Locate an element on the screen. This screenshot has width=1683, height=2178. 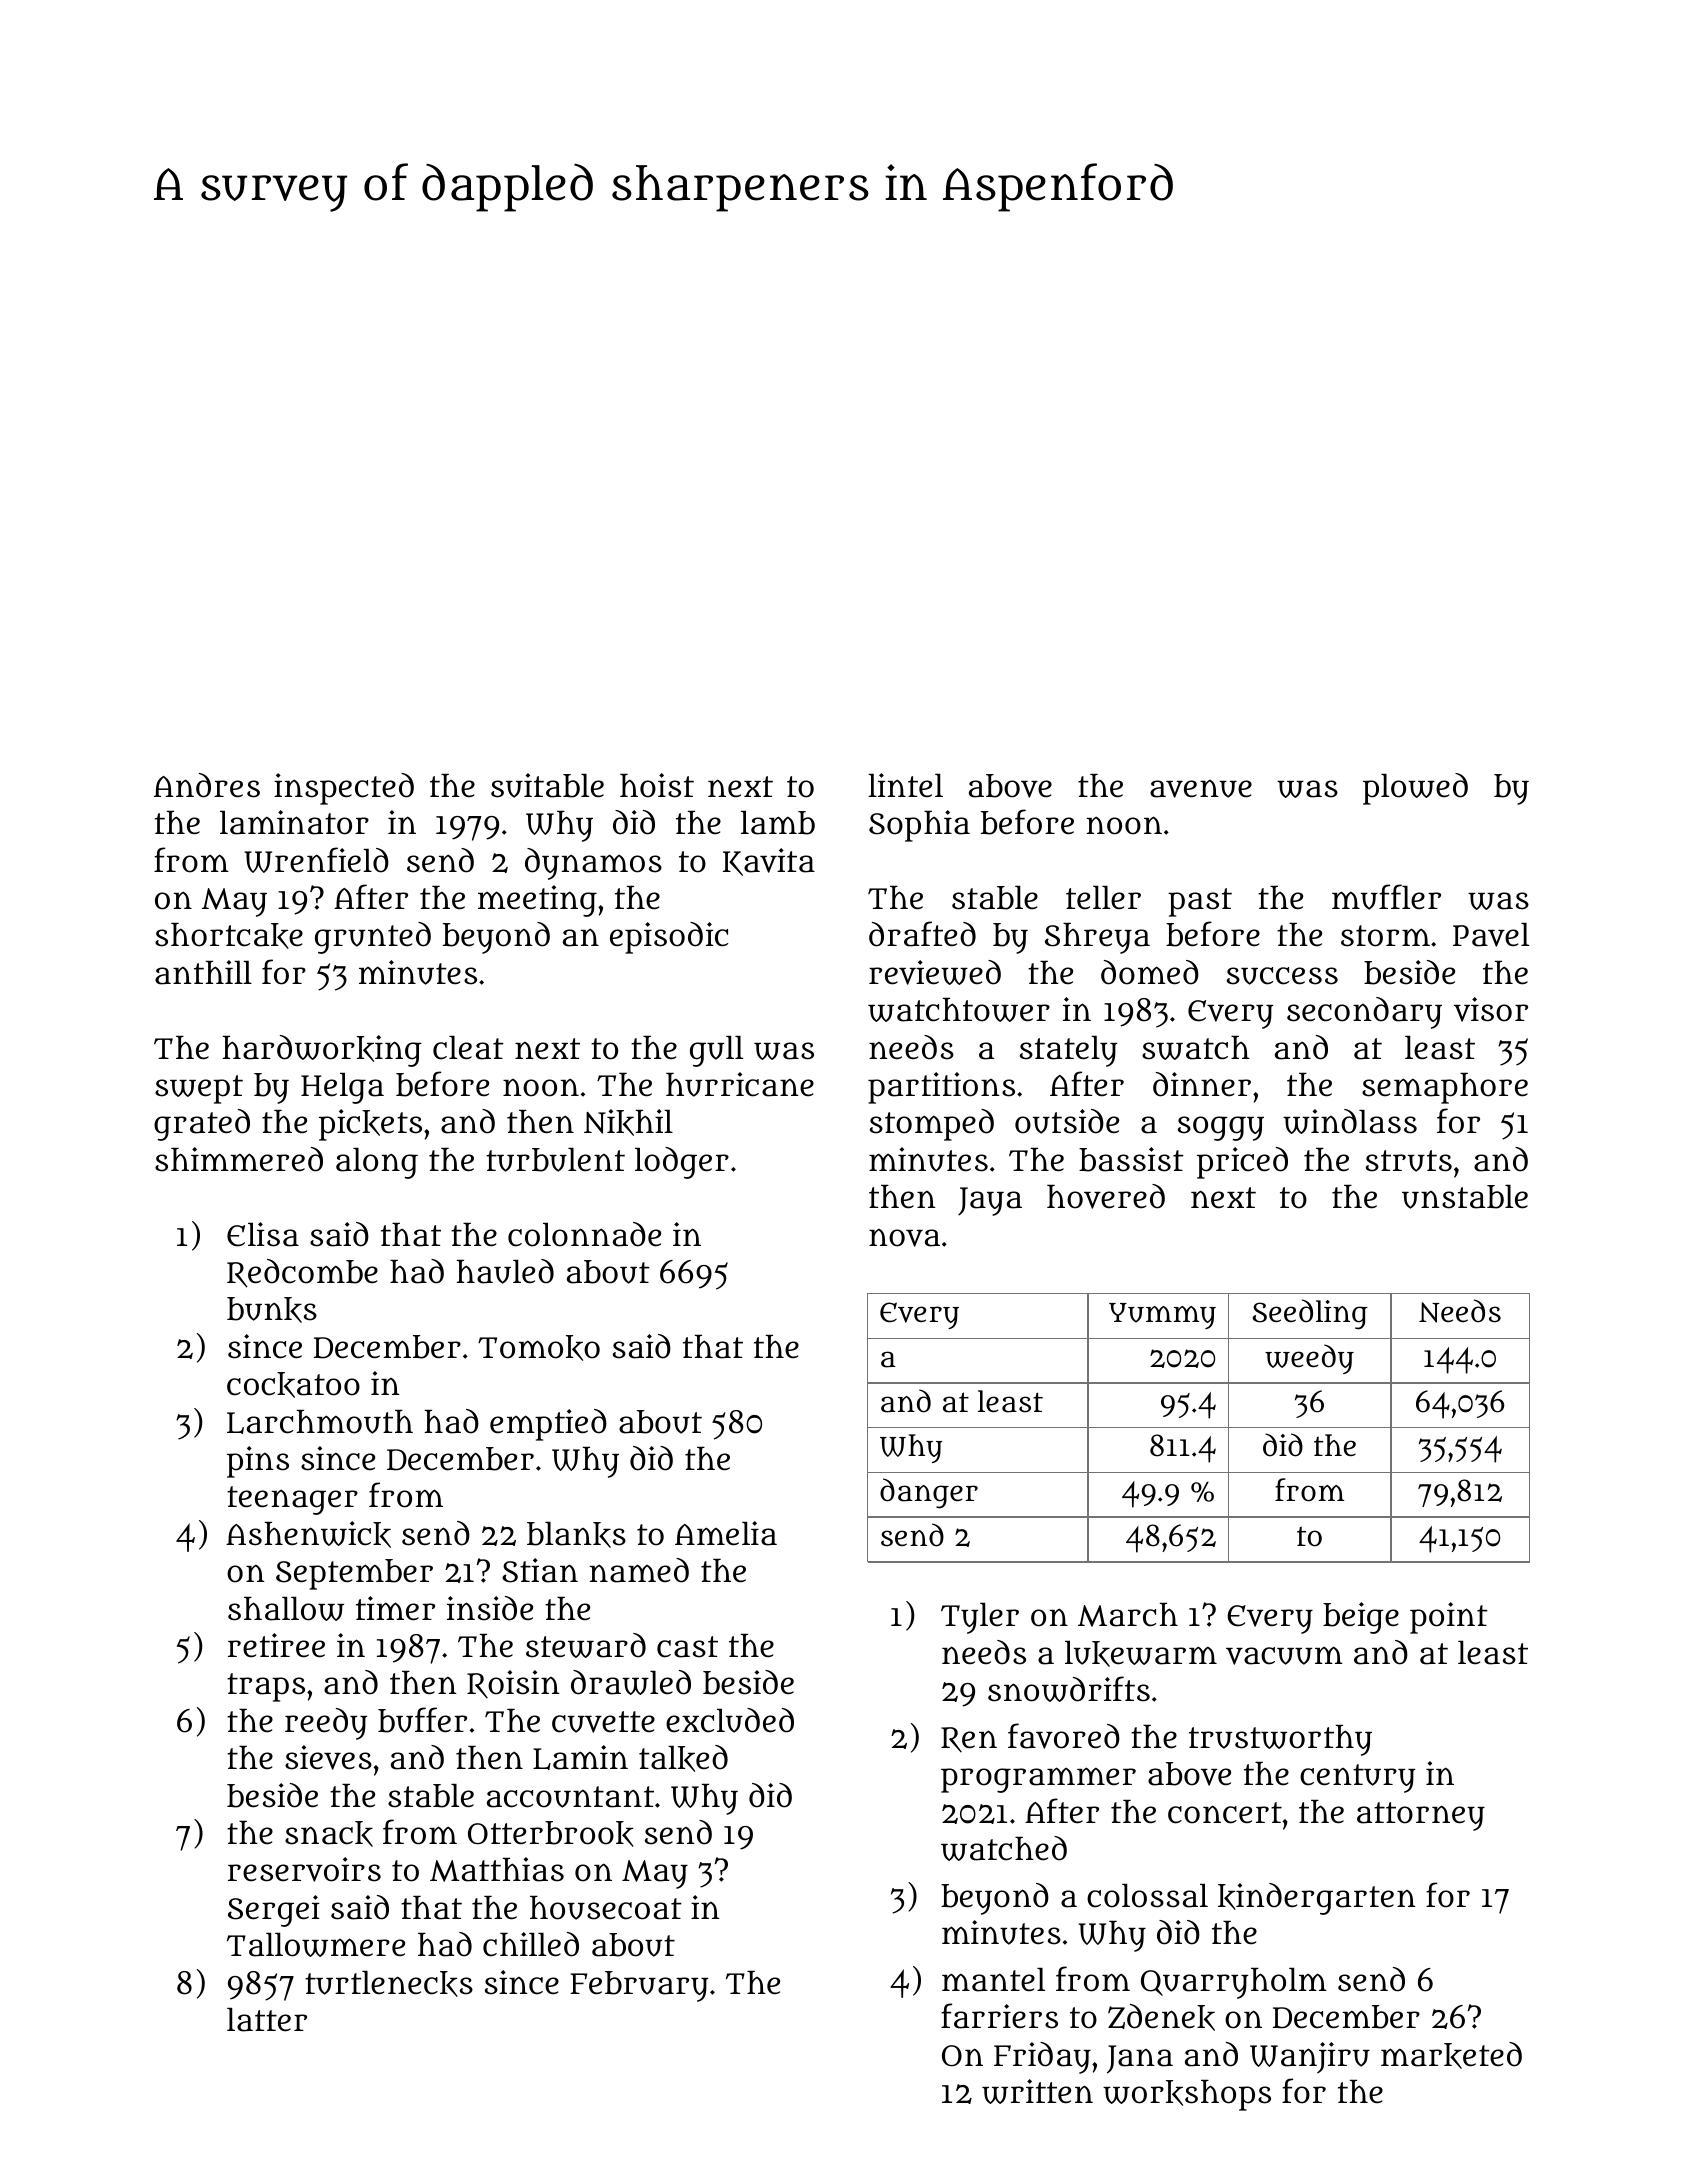
shallow is located at coordinates (286, 1609).
